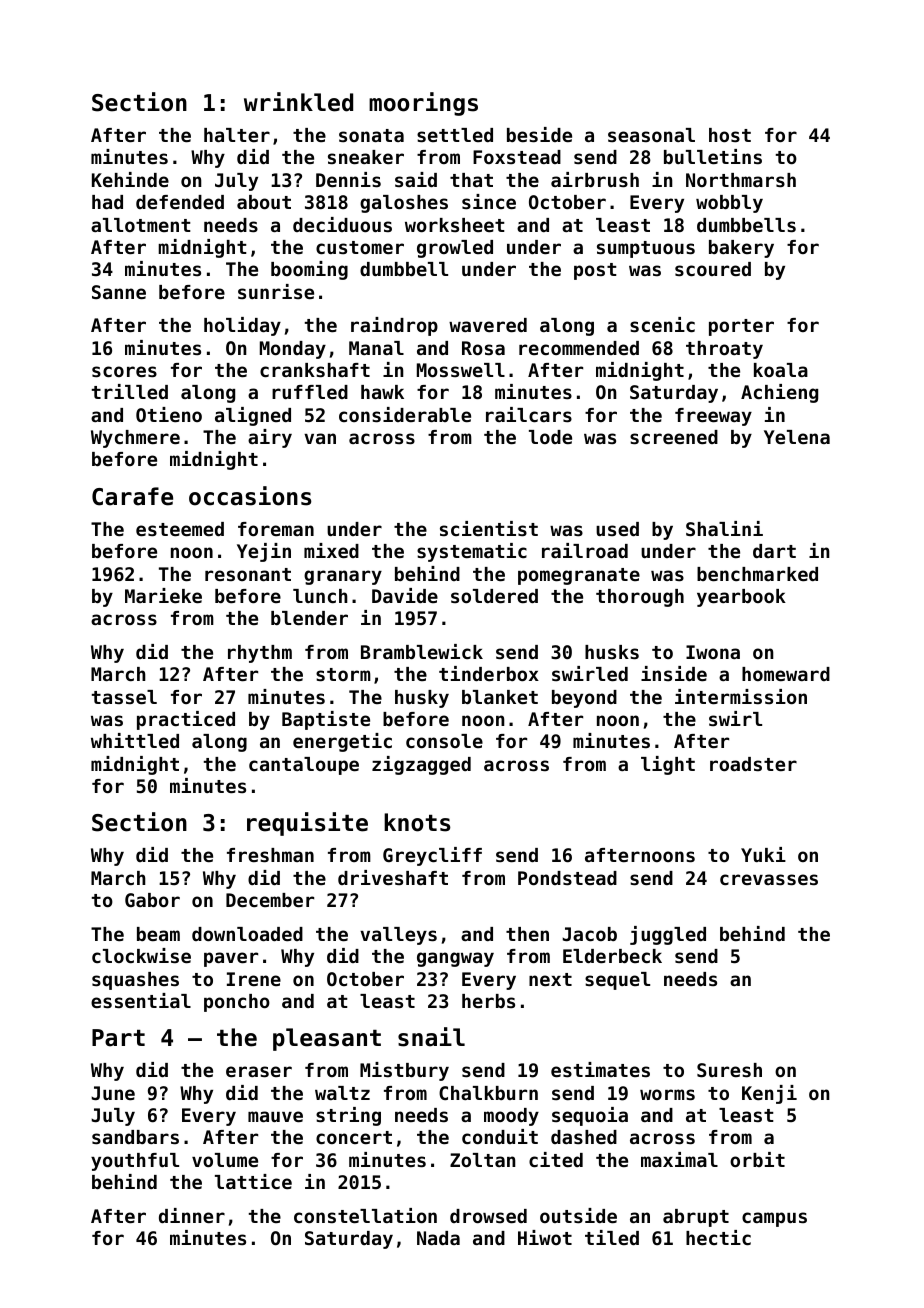 This page has width=924, height=1308. I want to click on deciduous, so click(342, 224).
